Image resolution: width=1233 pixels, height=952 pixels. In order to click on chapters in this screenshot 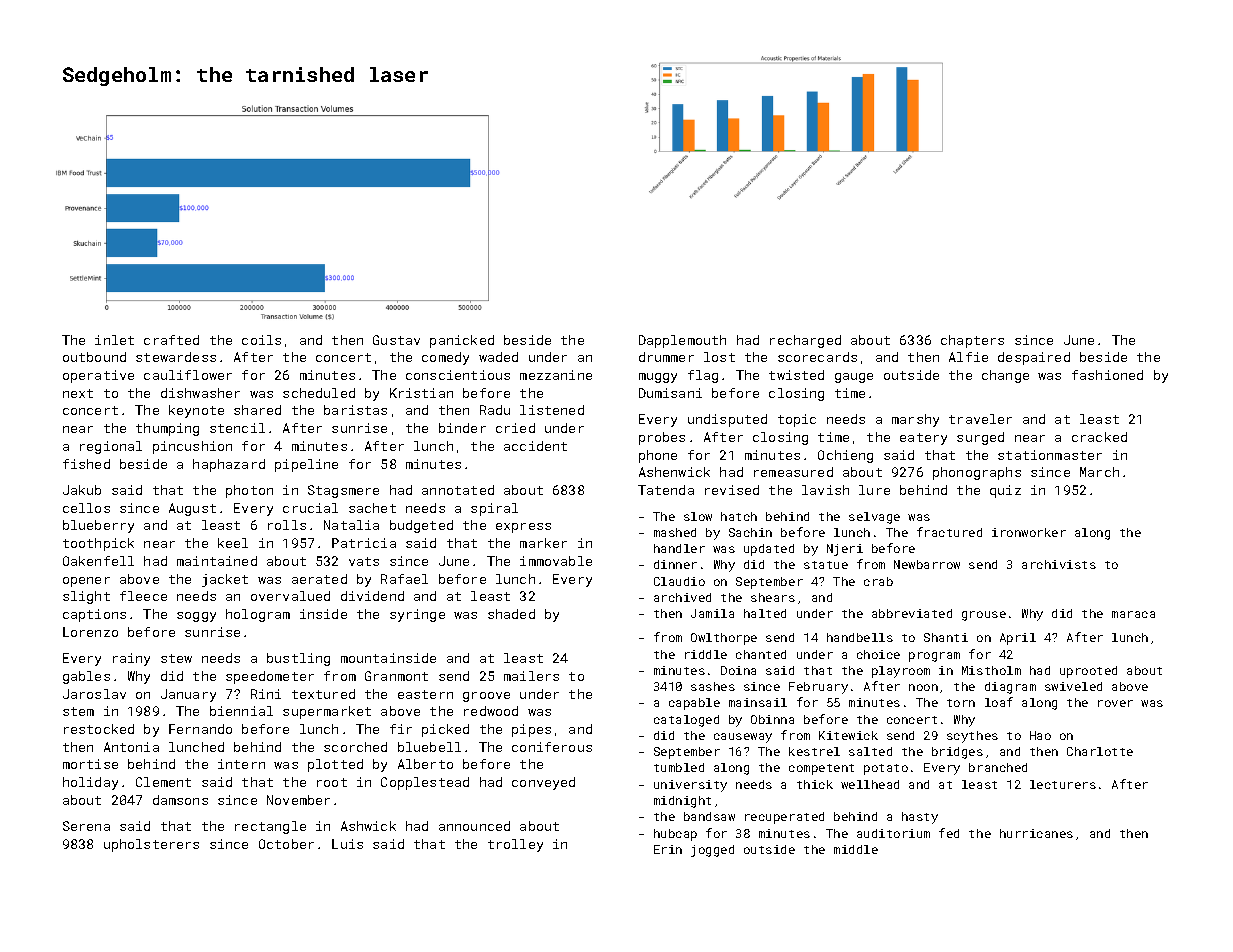, I will do `click(972, 341)`.
